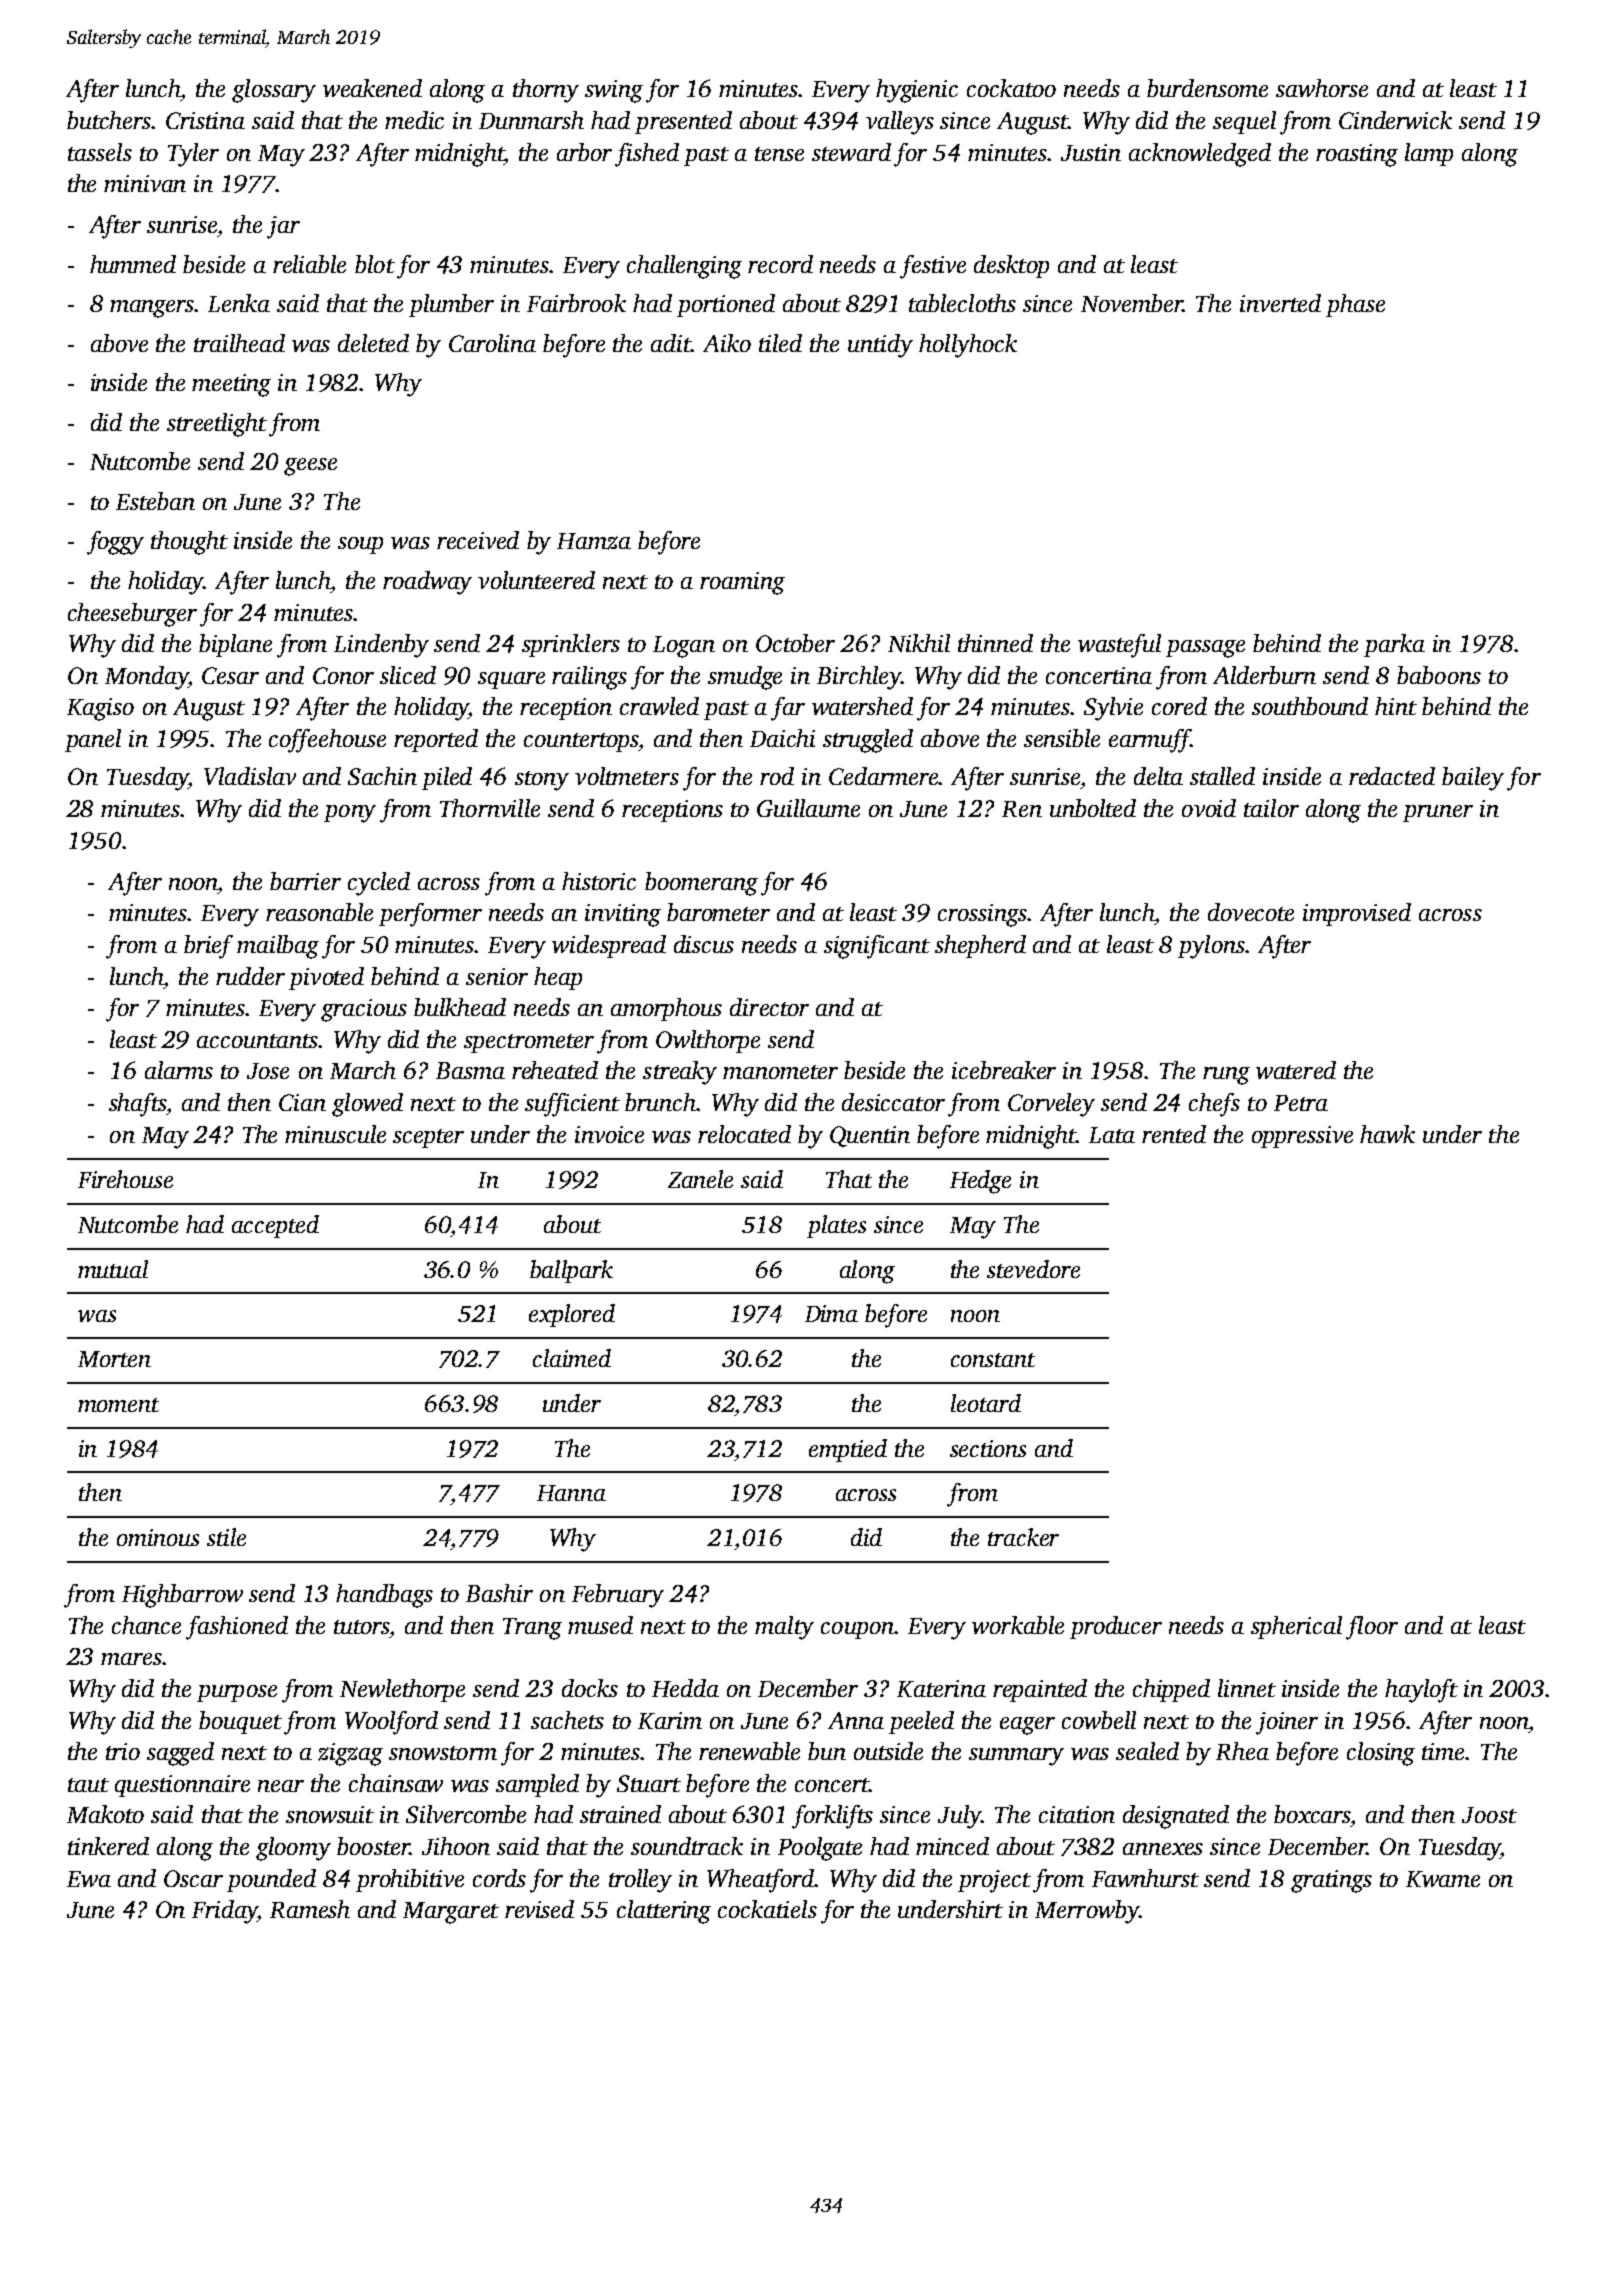 Image resolution: width=1620 pixels, height=2292 pixels. Describe the element at coordinates (108, 1846) in the screenshot. I see `tinkered` at that location.
